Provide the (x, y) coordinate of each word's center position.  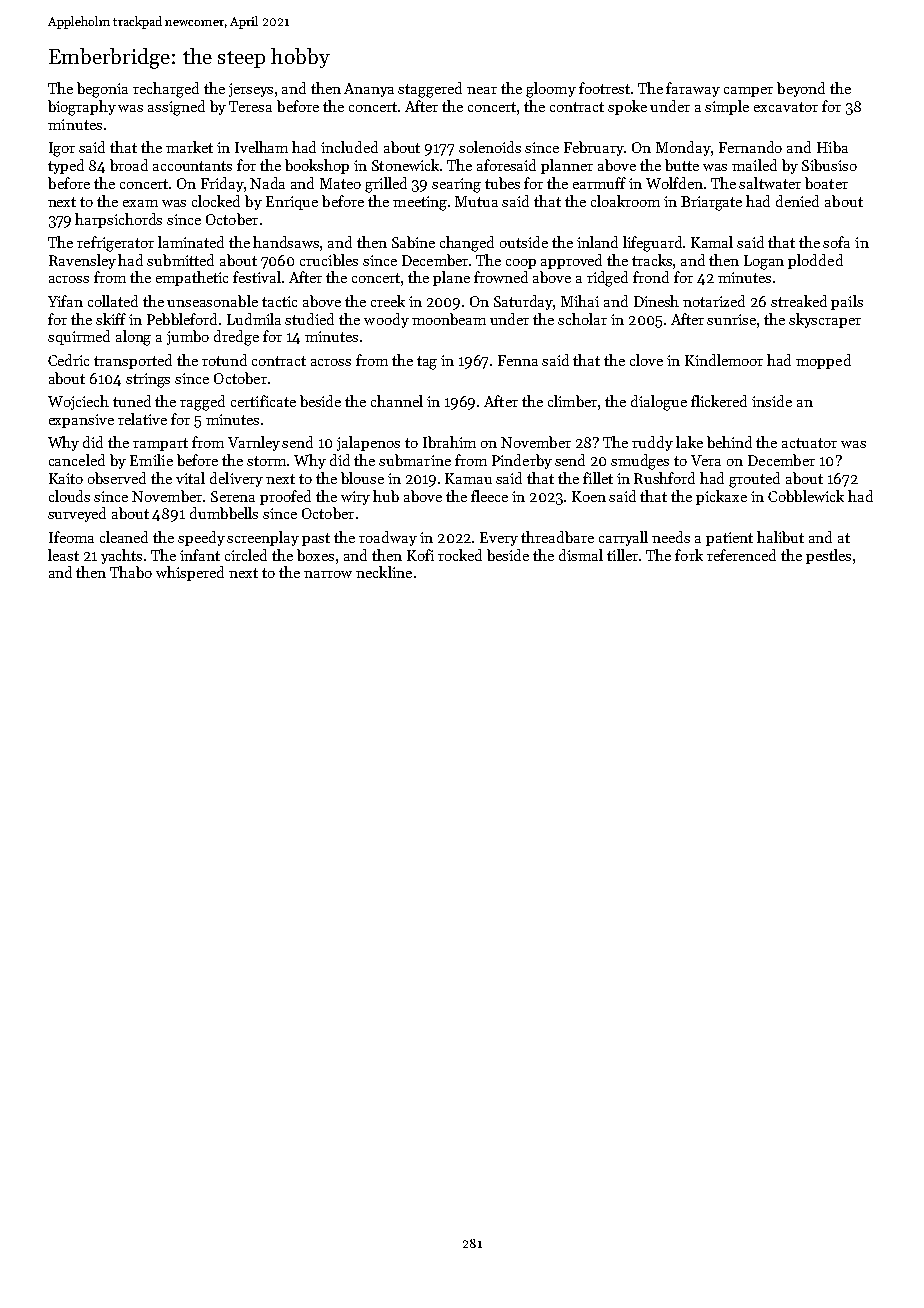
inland (597, 242)
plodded (815, 261)
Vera (706, 460)
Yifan (65, 301)
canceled (77, 460)
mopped (823, 361)
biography (82, 108)
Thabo (131, 572)
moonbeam (449, 319)
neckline (384, 572)
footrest (604, 88)
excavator (786, 107)
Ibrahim (449, 442)
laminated (191, 242)
